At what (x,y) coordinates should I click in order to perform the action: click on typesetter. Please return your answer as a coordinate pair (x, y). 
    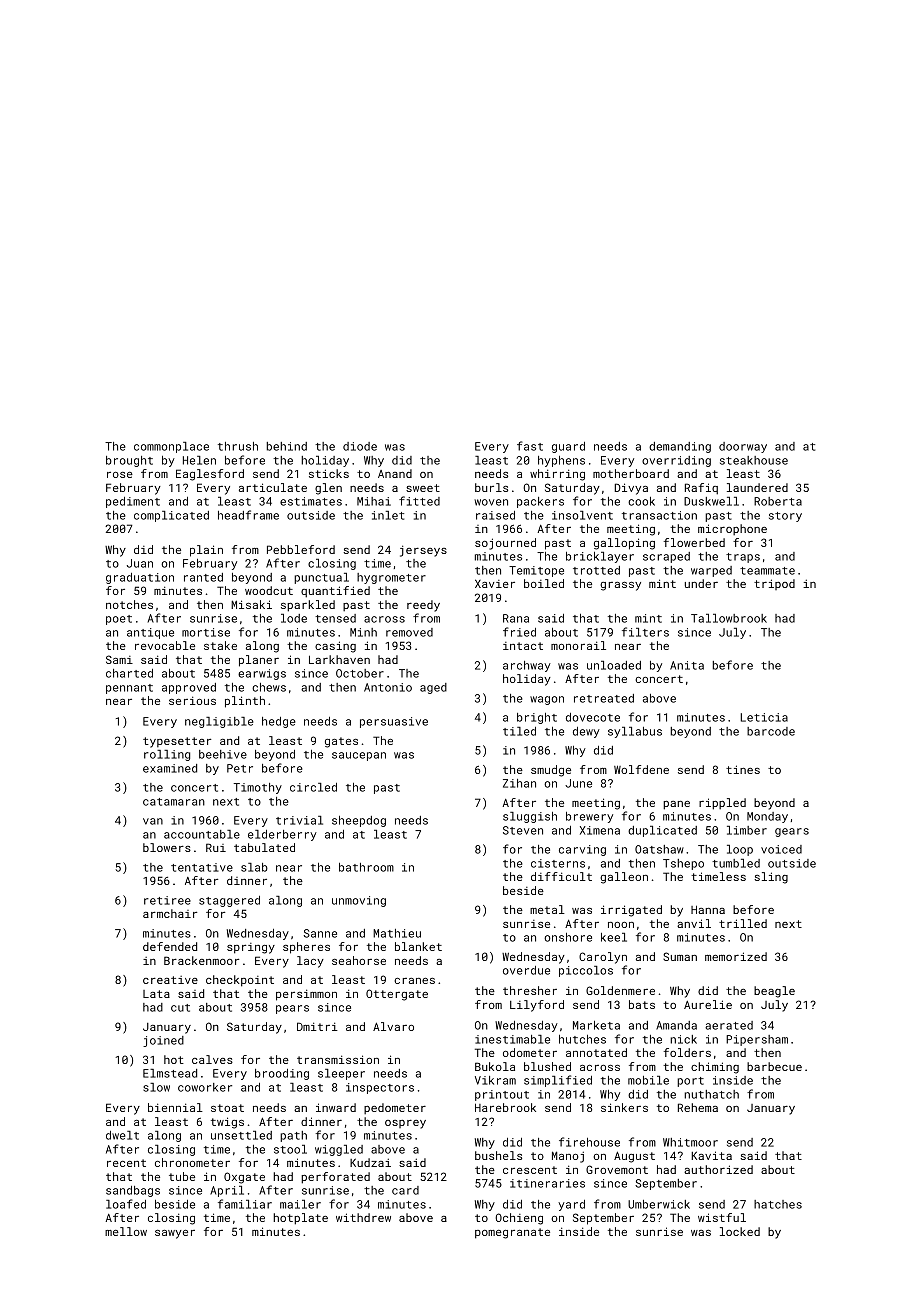
    Looking at the image, I should click on (177, 742).
